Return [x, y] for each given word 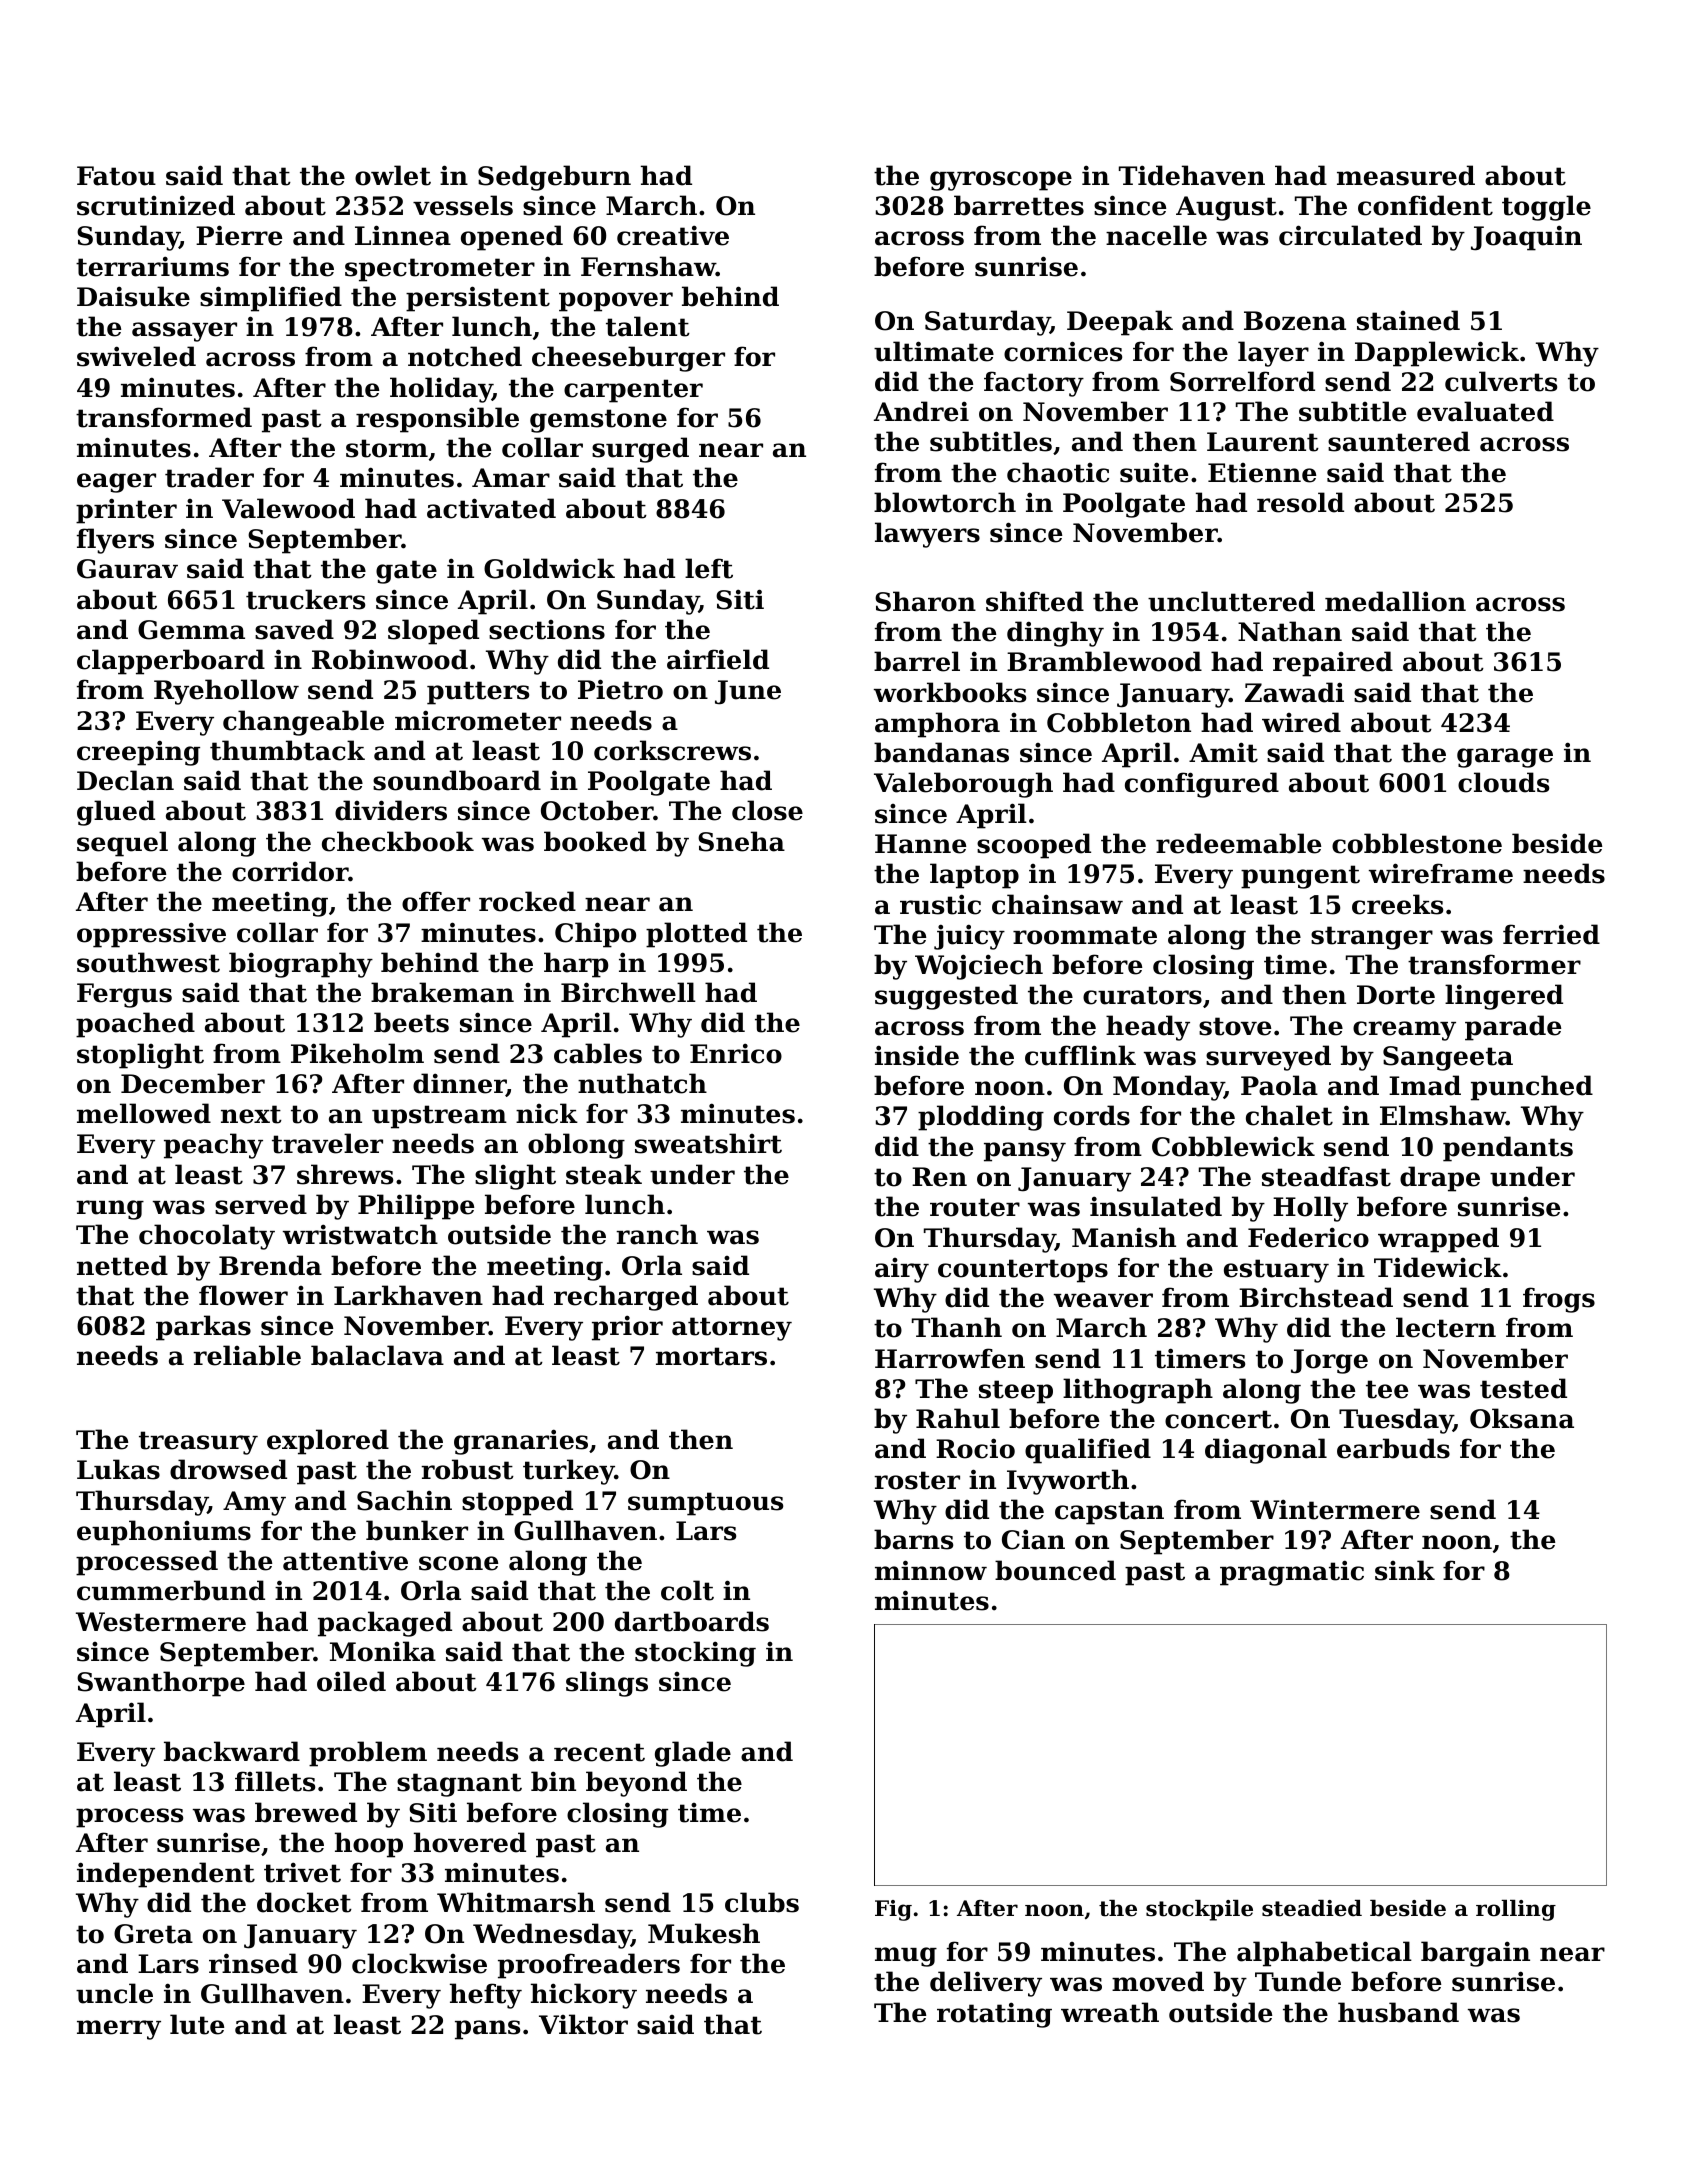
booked [595, 841]
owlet [393, 175]
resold [1300, 502]
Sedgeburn [554, 178]
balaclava [377, 1355]
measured [1406, 175]
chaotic [1058, 472]
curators [1142, 995]
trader [209, 477]
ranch [657, 1234]
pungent [1300, 877]
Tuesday [1396, 1421]
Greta [153, 1934]
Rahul [958, 1418]
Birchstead [1316, 1297]
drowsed [228, 1469]
